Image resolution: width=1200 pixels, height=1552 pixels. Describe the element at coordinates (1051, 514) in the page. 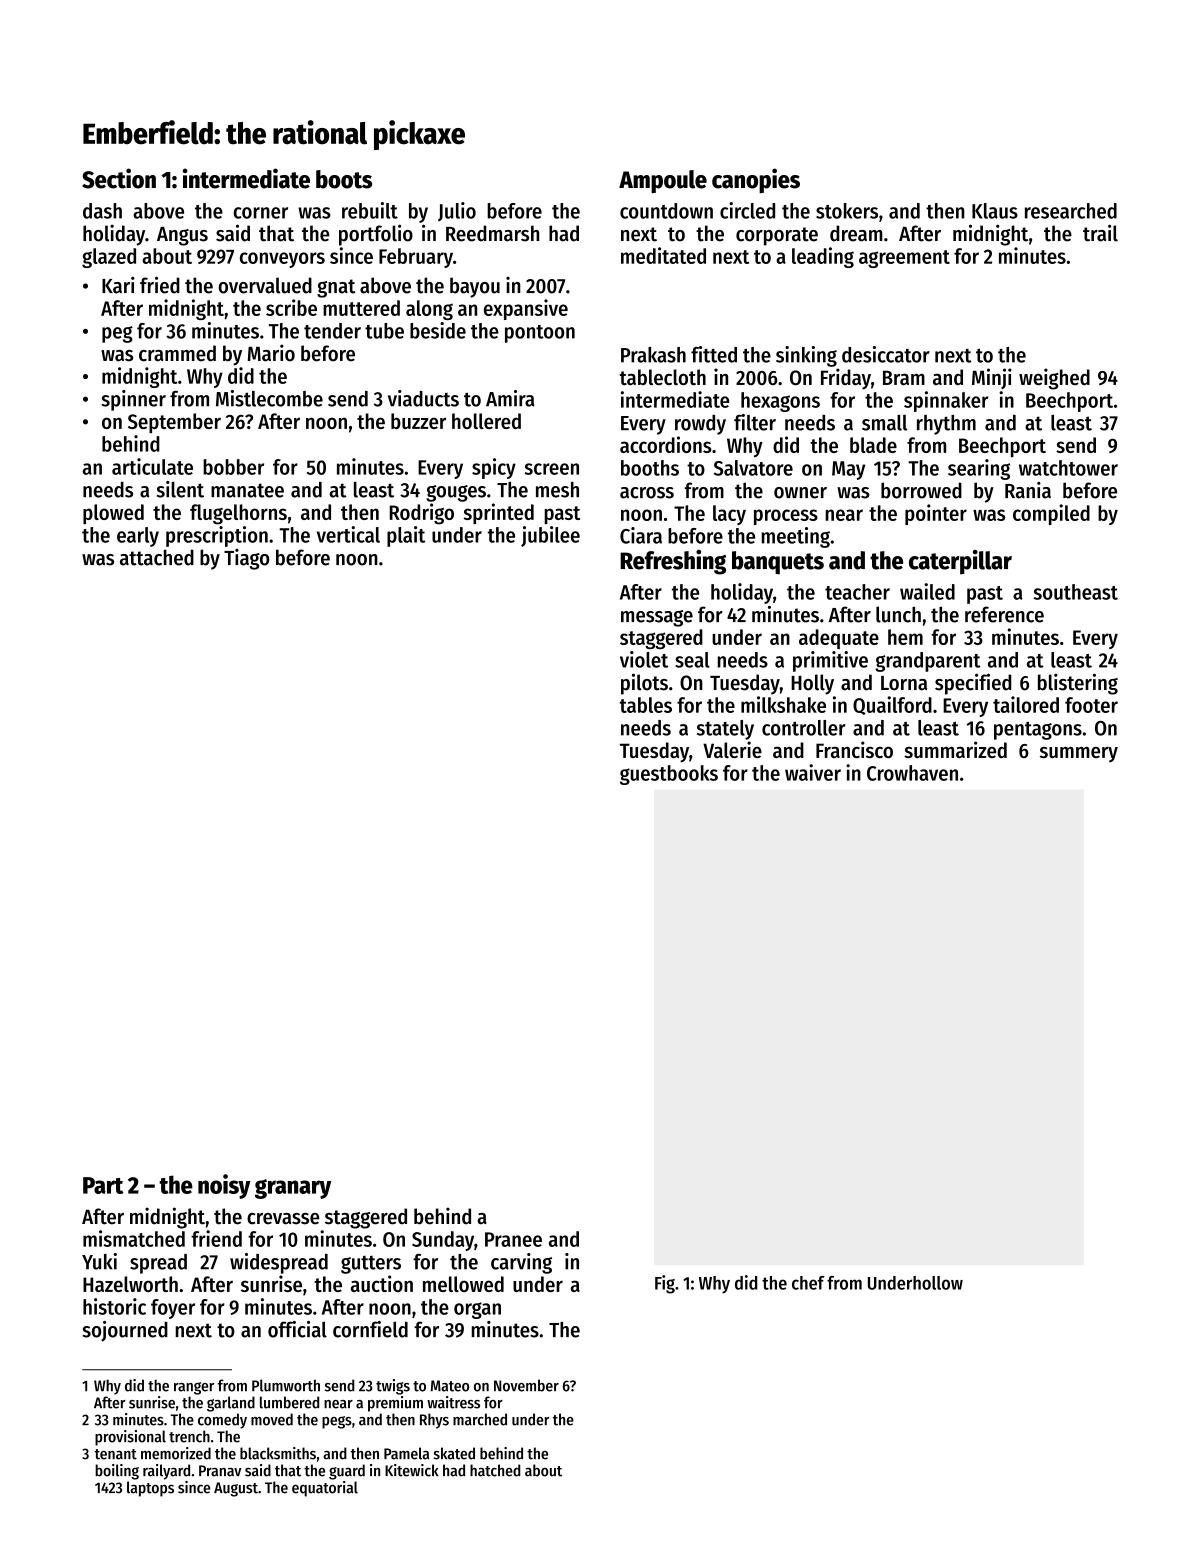

I see `compiled` at that location.
